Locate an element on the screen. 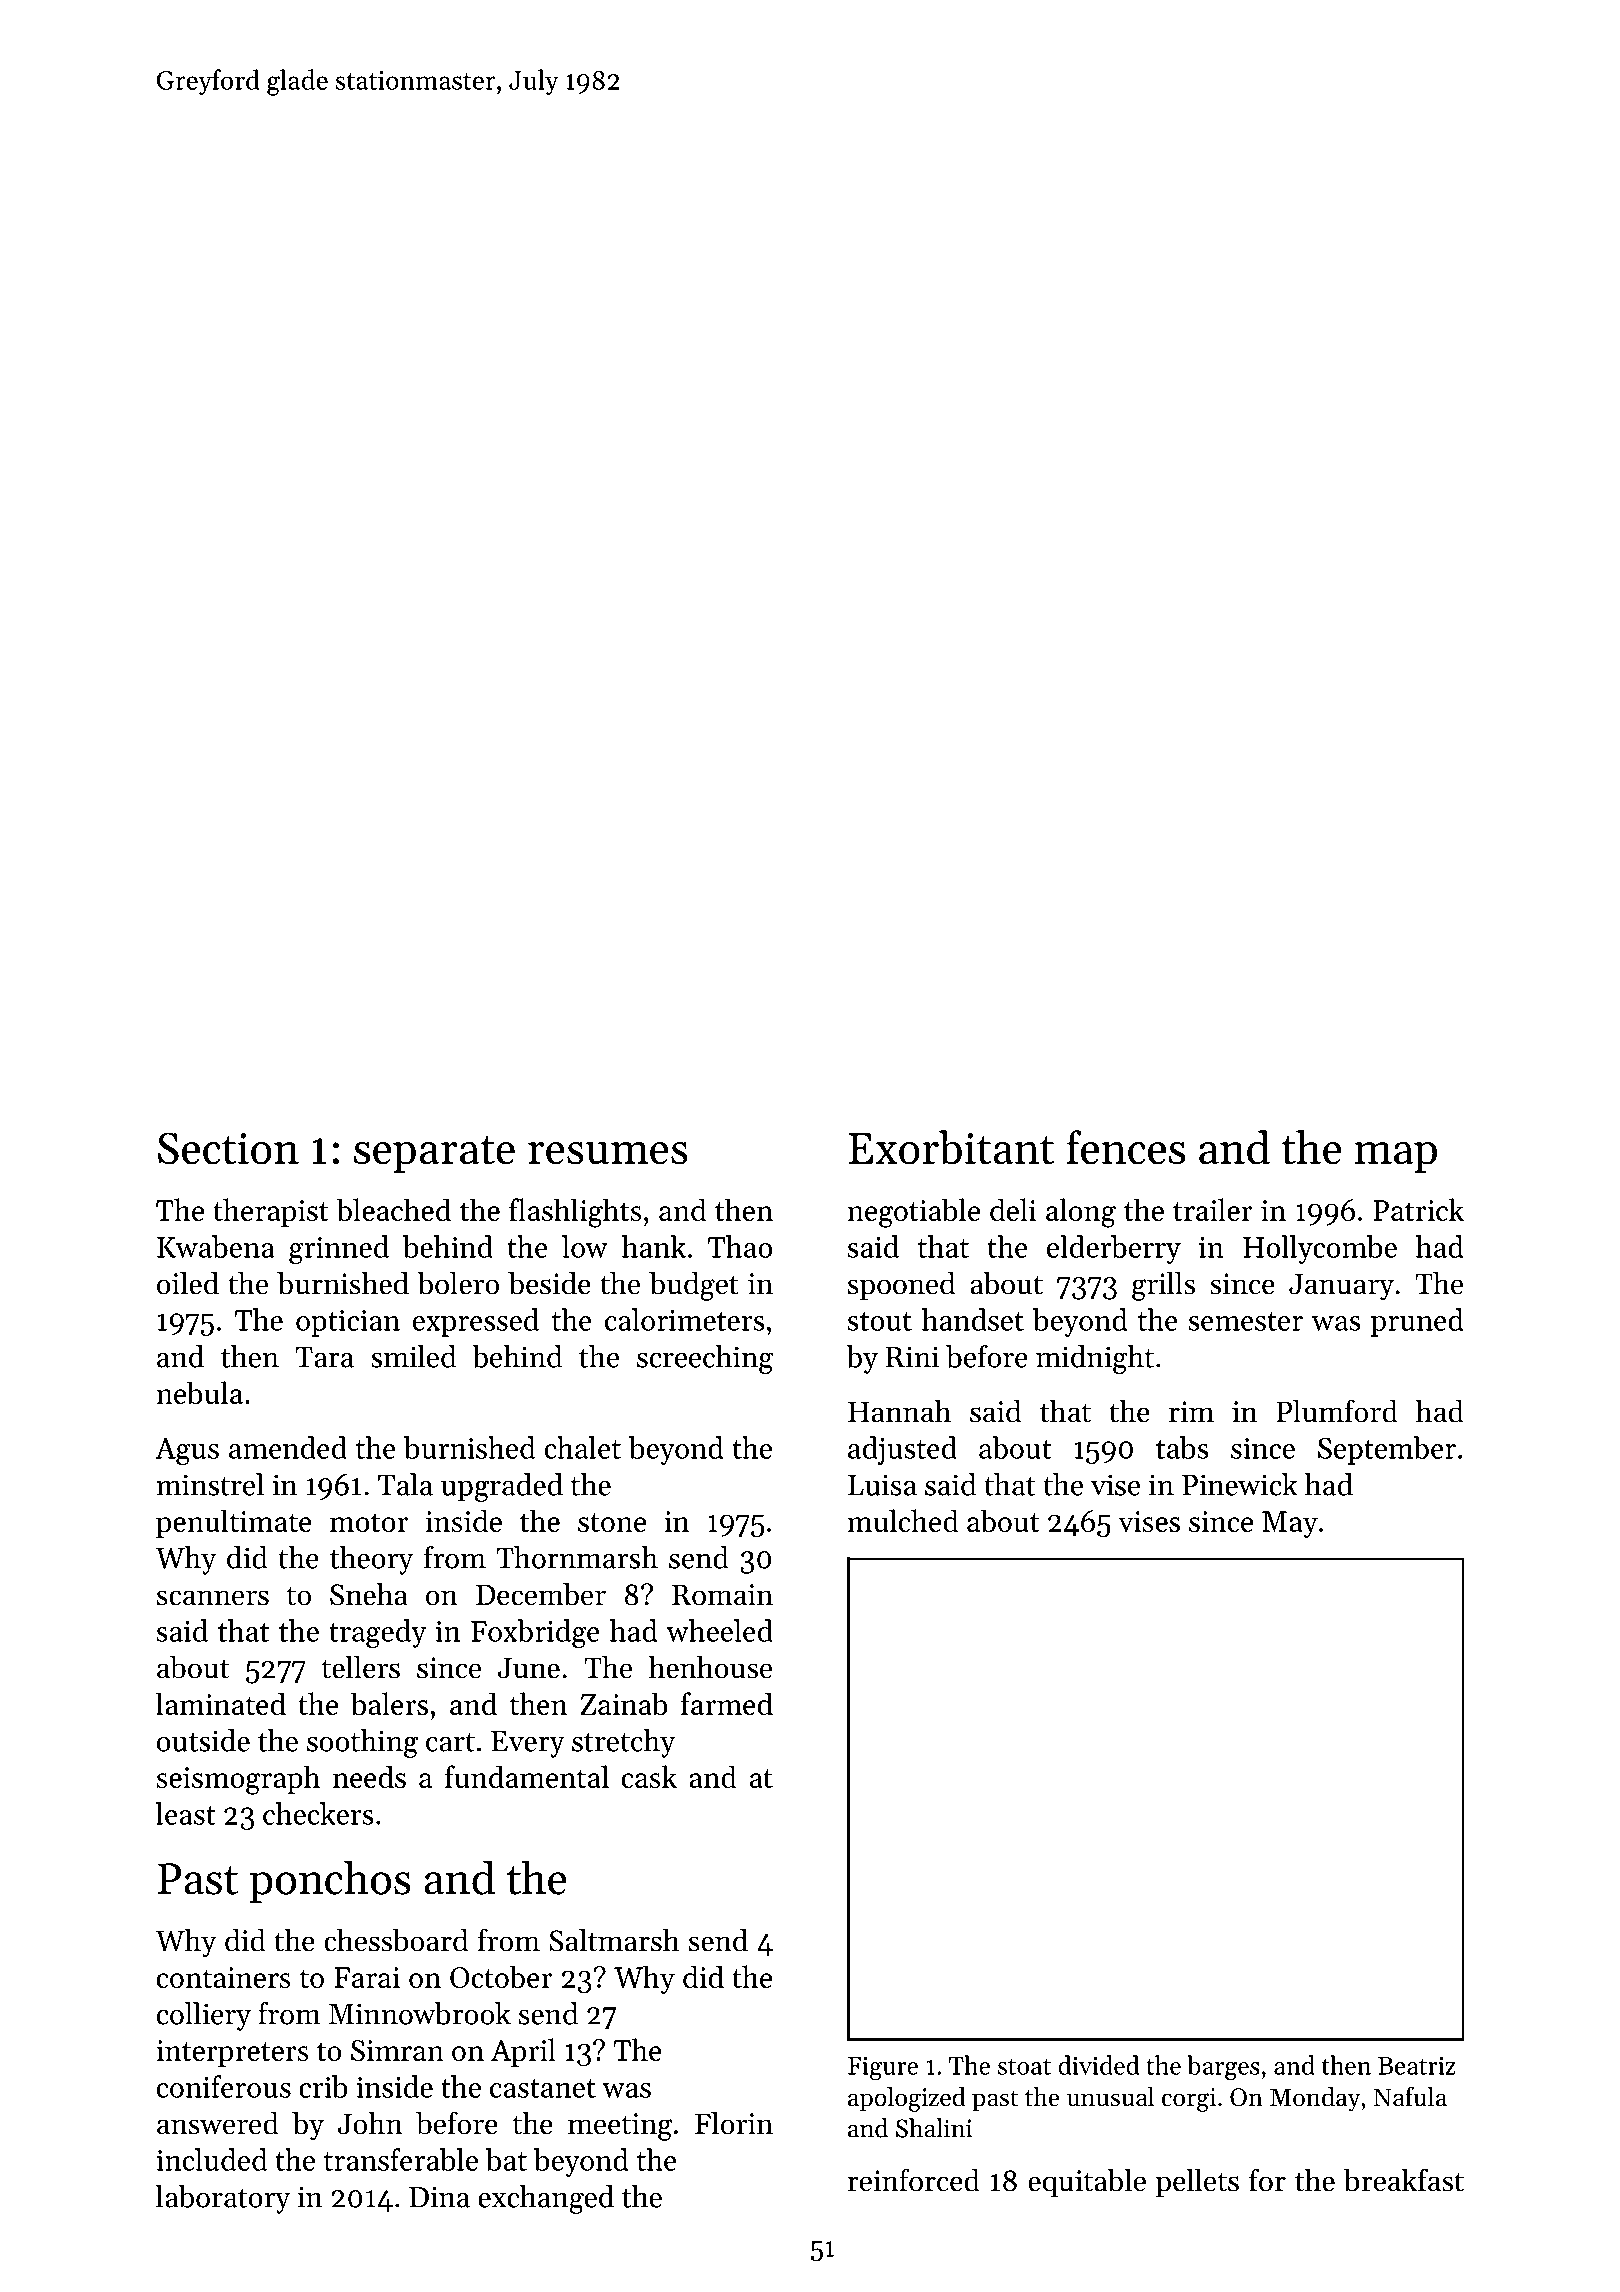 The height and width of the screenshot is (2292, 1620). Section is located at coordinates (228, 1148).
